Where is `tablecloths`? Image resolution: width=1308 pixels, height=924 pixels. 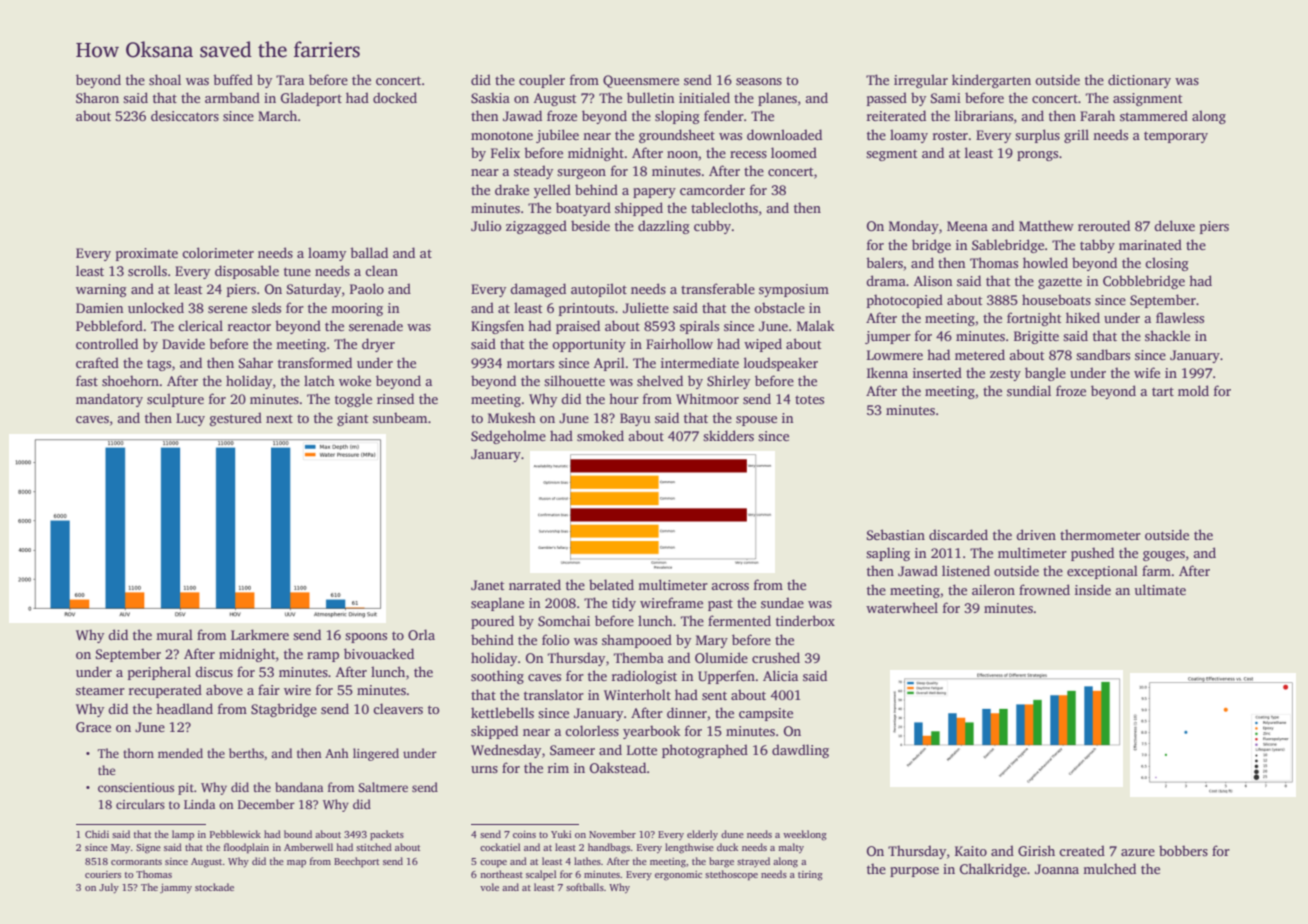
tablecloths is located at coordinates (724, 207).
